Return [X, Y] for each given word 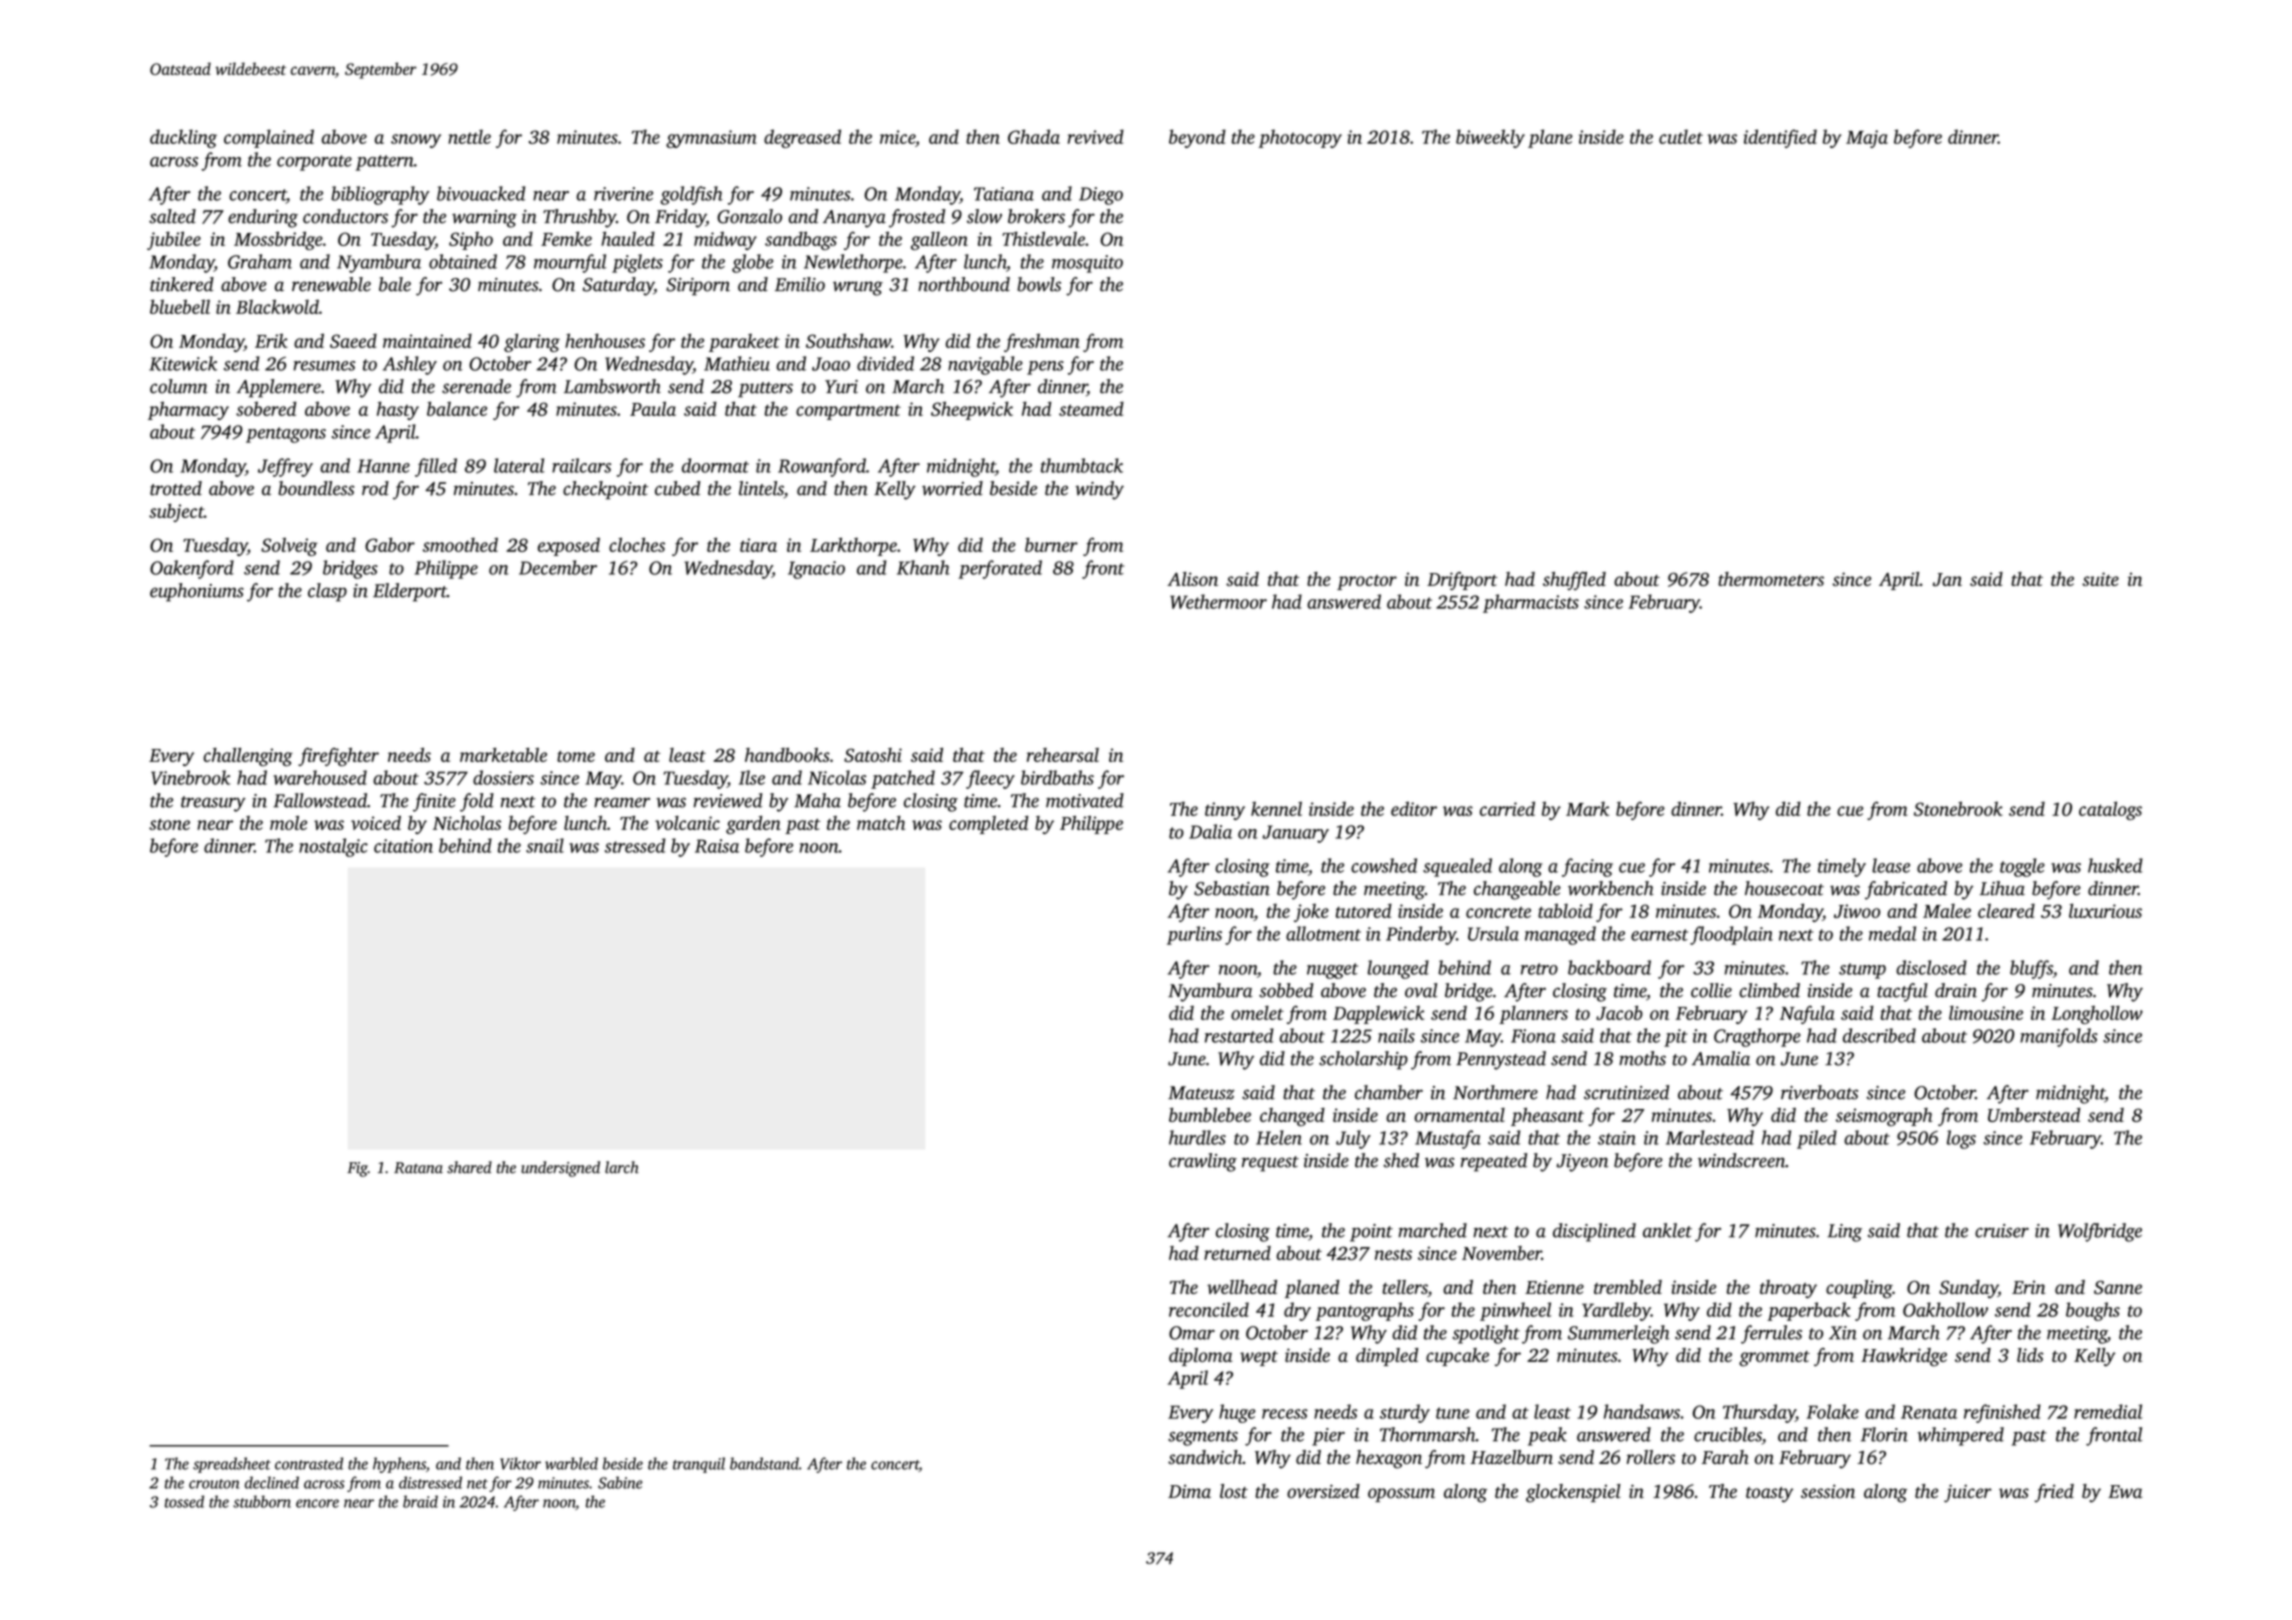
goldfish [691, 195]
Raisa [717, 846]
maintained [427, 340]
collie [1711, 990]
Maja [1867, 139]
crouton [214, 1484]
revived [1096, 136]
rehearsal [1063, 755]
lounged [1398, 969]
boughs [2093, 1311]
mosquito [1087, 264]
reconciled [1209, 1309]
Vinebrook [190, 777]
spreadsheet [232, 1465]
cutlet [1681, 136]
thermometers [1771, 579]
